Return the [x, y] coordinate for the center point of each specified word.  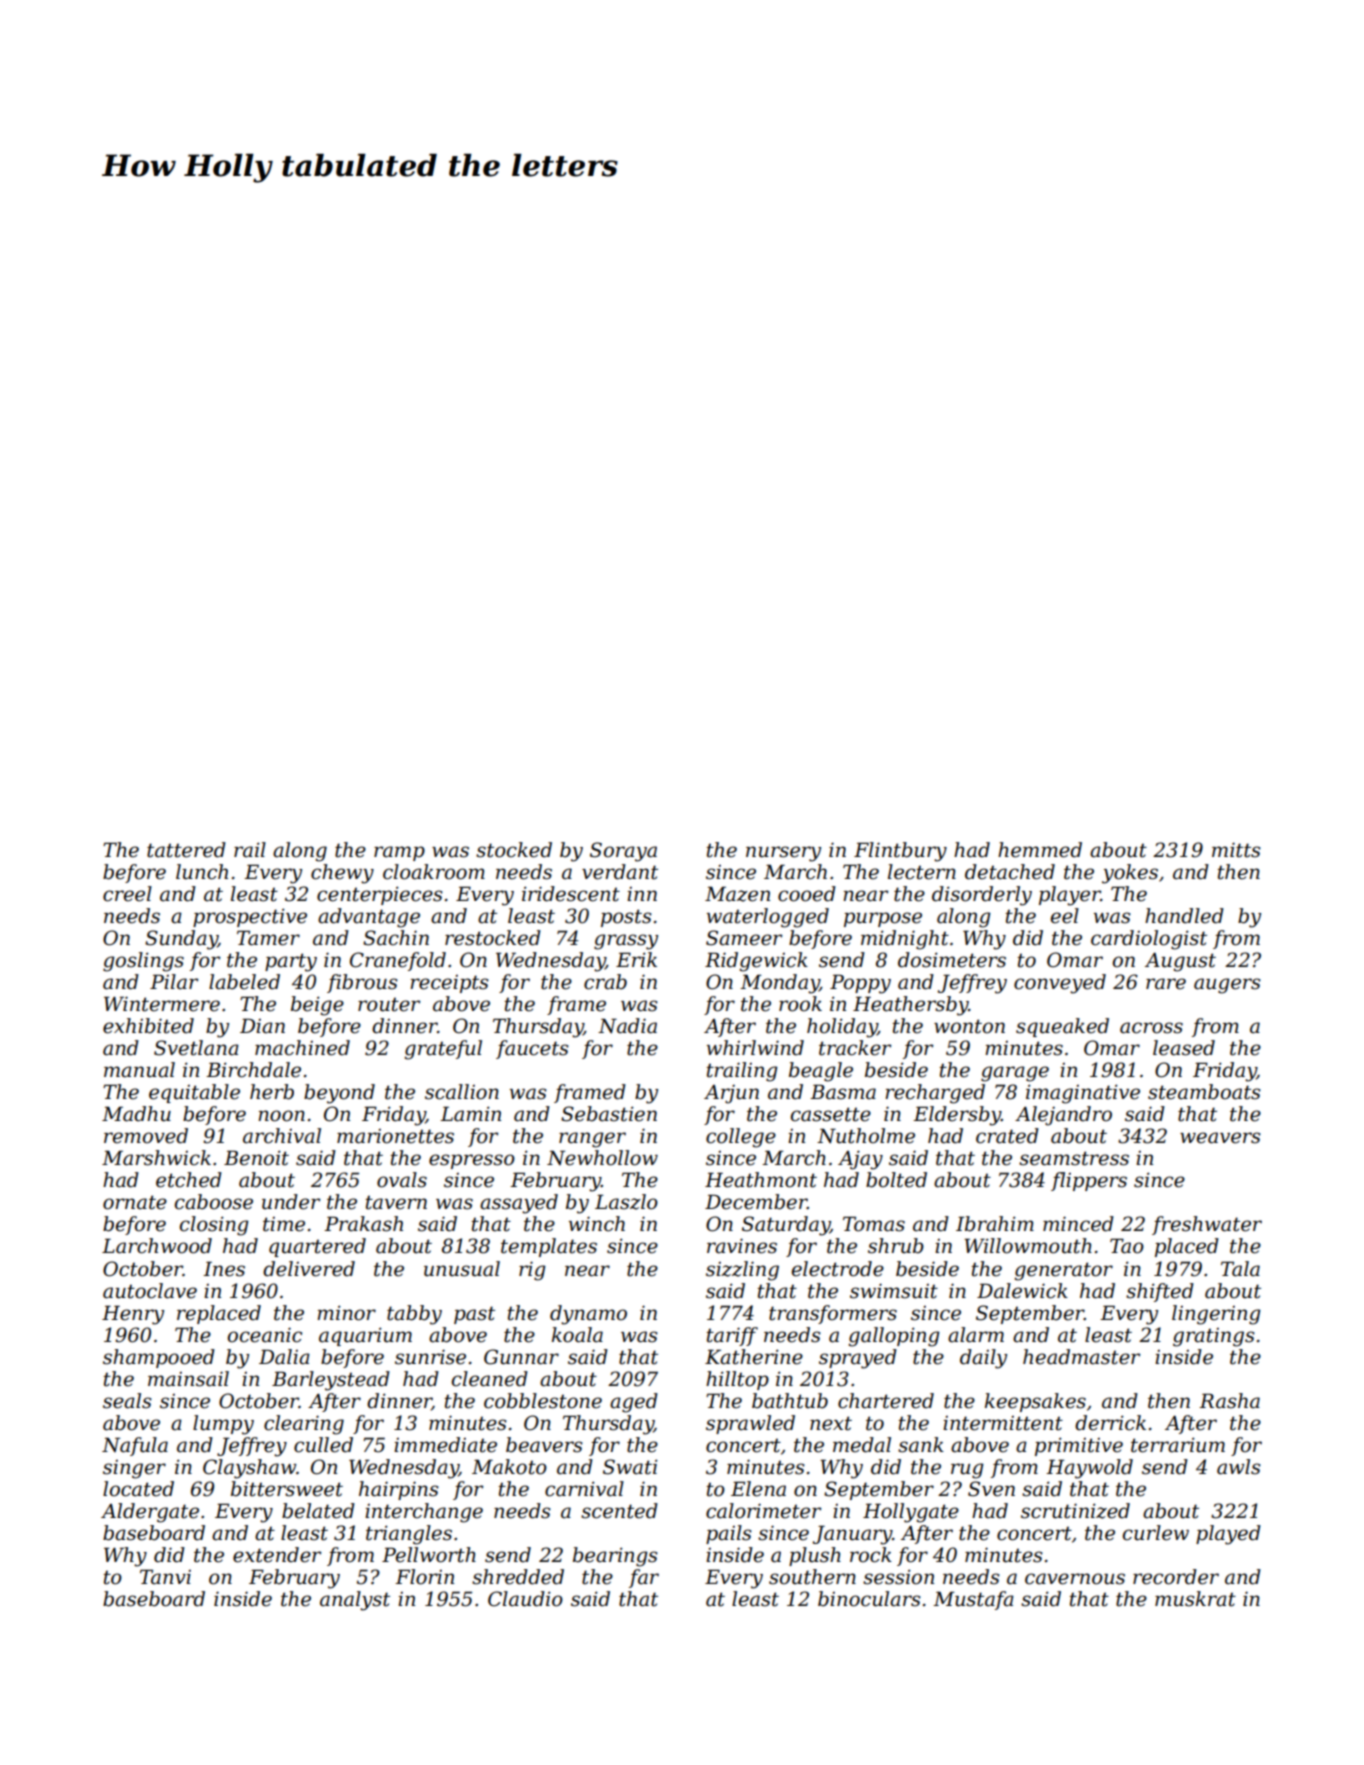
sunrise [430, 1357]
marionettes [395, 1136]
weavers [1220, 1138]
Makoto [509, 1467]
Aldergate [150, 1513]
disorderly [982, 896]
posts [626, 918]
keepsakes [1035, 1402]
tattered [186, 850]
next [831, 1423]
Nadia [627, 1026]
